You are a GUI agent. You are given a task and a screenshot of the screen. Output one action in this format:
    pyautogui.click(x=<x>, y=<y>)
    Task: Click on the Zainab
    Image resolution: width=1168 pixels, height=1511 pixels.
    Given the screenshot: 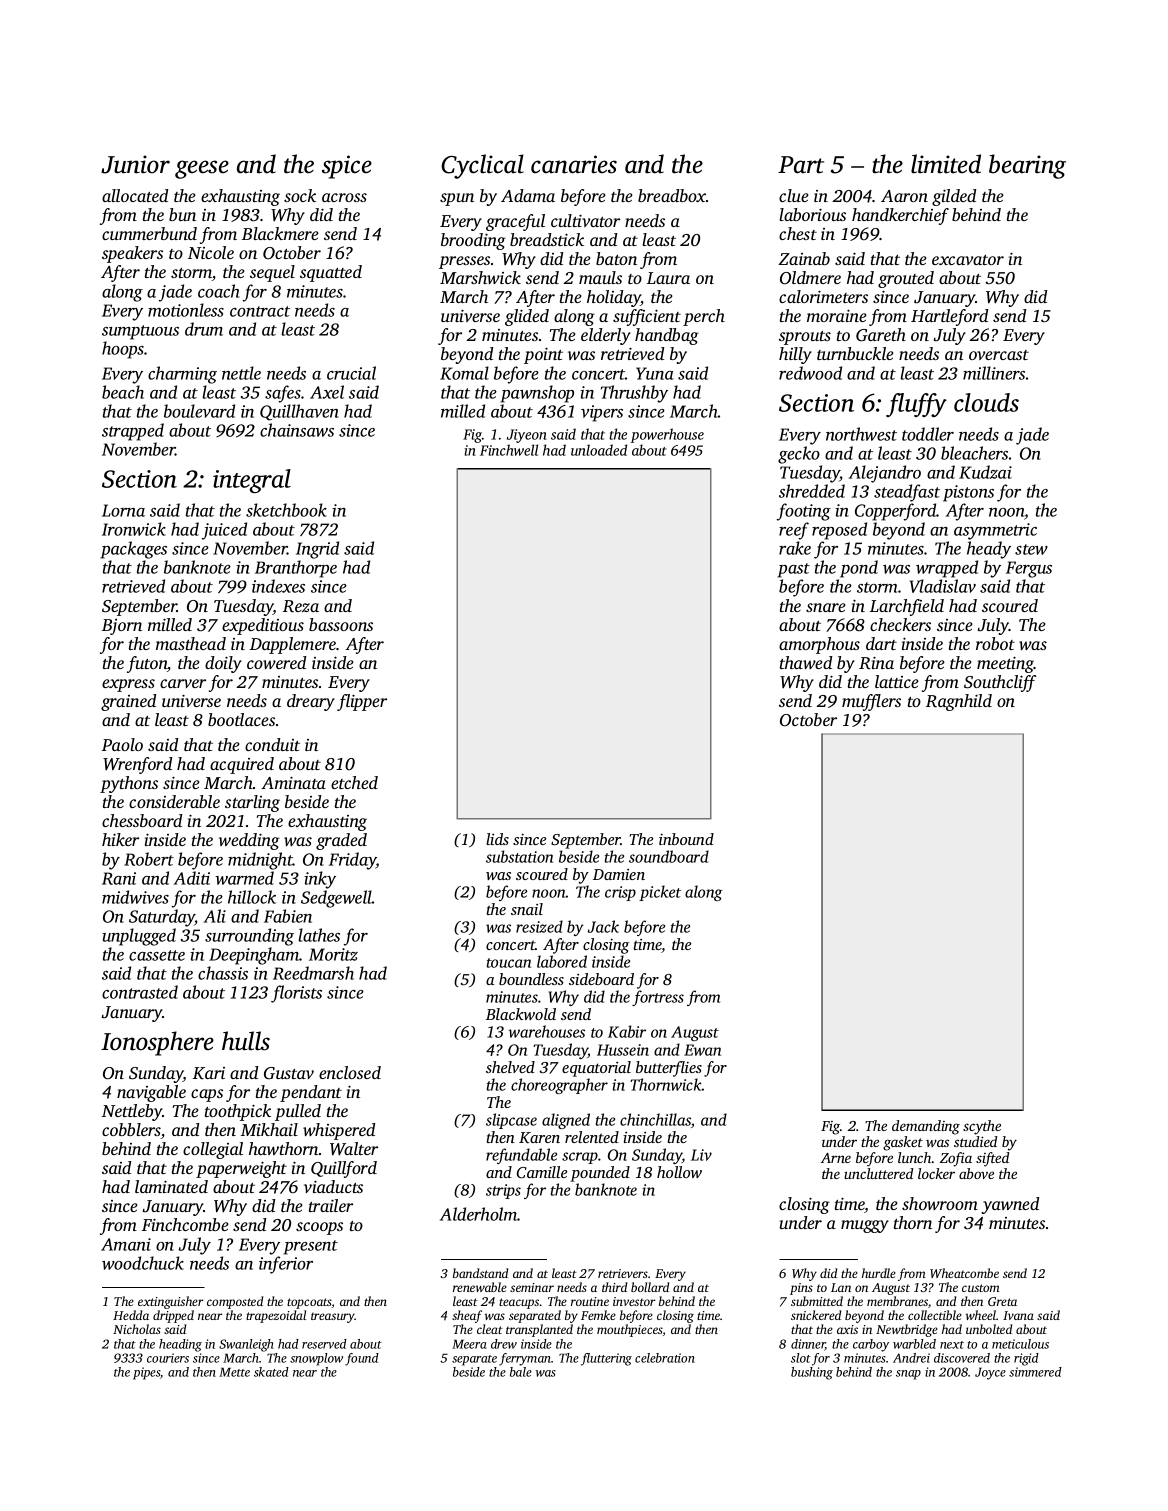 What is the action you would take?
    pyautogui.click(x=804, y=258)
